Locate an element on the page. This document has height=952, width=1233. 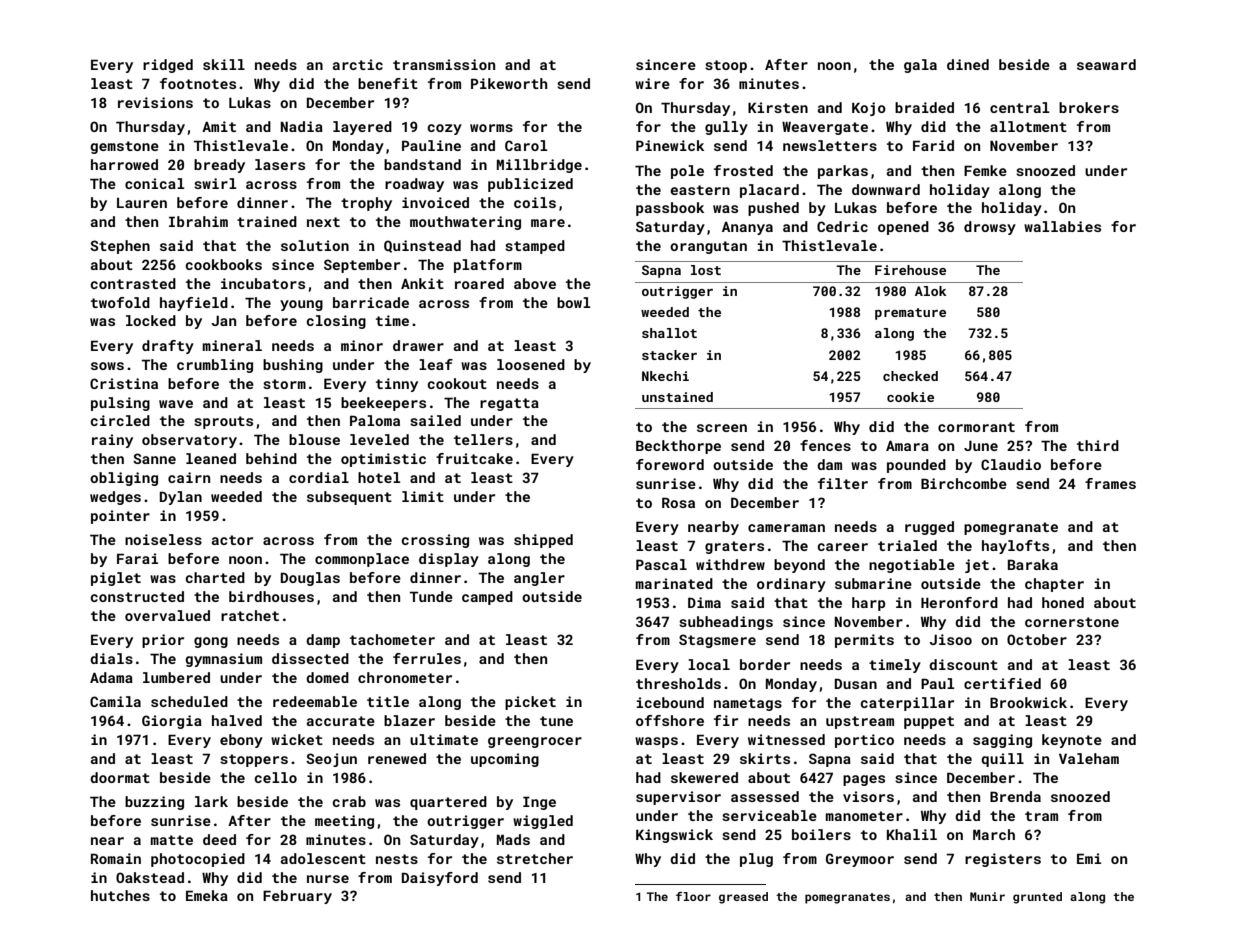
dials is located at coordinates (111, 658).
